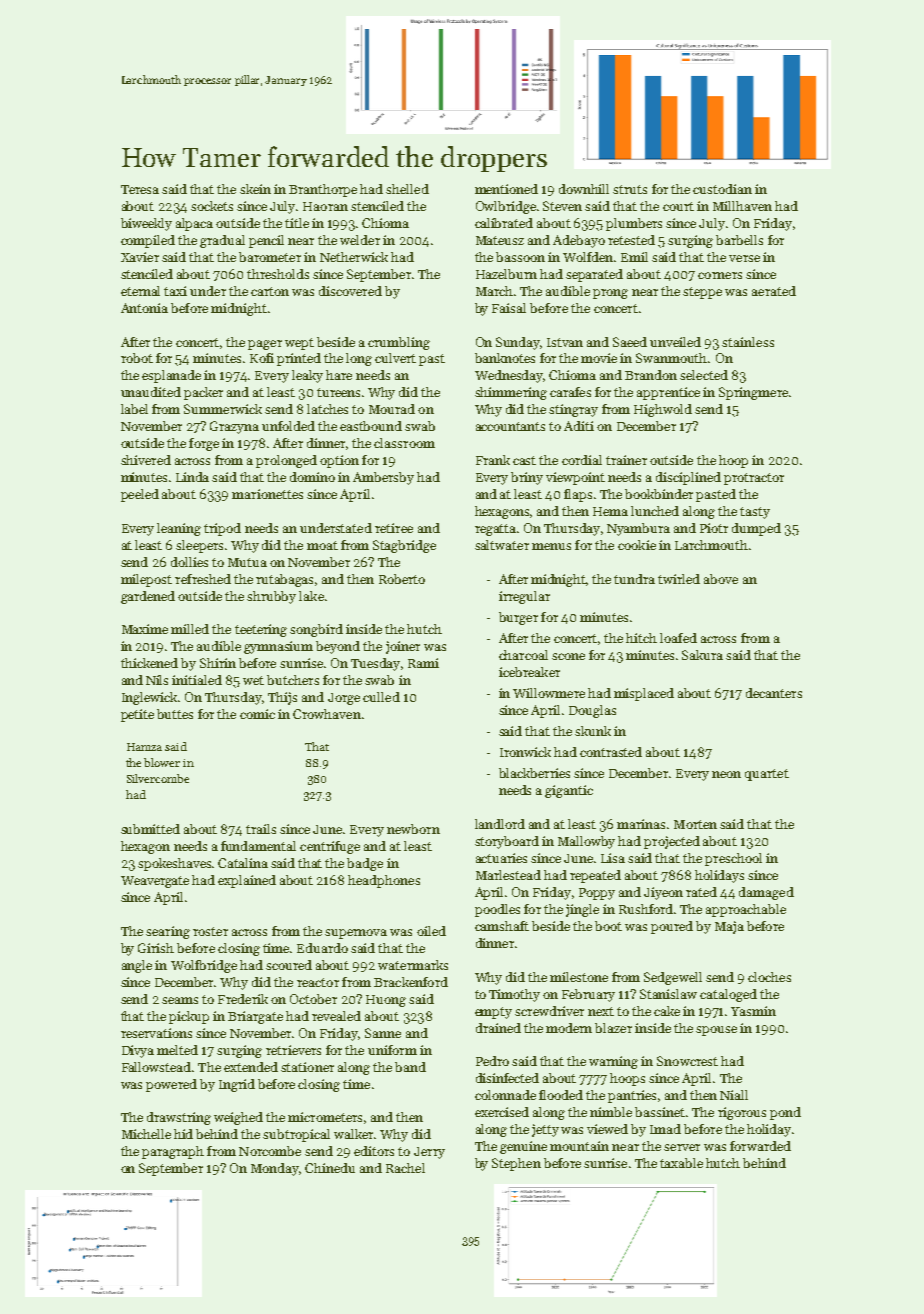 Image resolution: width=924 pixels, height=1314 pixels. I want to click on Maxime, so click(145, 629).
